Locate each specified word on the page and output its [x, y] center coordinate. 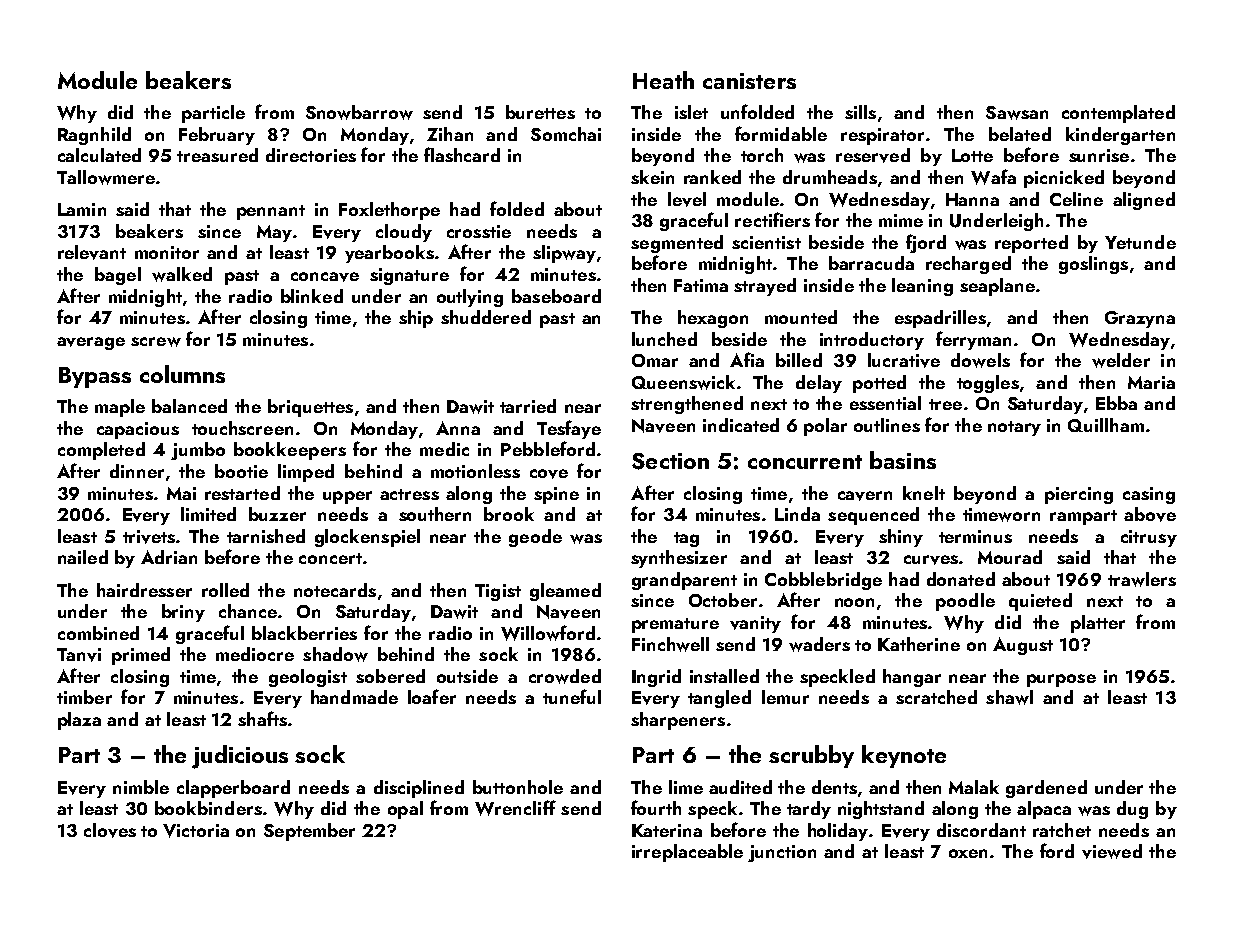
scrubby [811, 756]
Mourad [1010, 557]
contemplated [1118, 114]
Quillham [1106, 425]
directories [311, 155]
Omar [655, 360]
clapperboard [233, 789]
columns [182, 374]
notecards [335, 590]
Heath [663, 80]
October [723, 600]
